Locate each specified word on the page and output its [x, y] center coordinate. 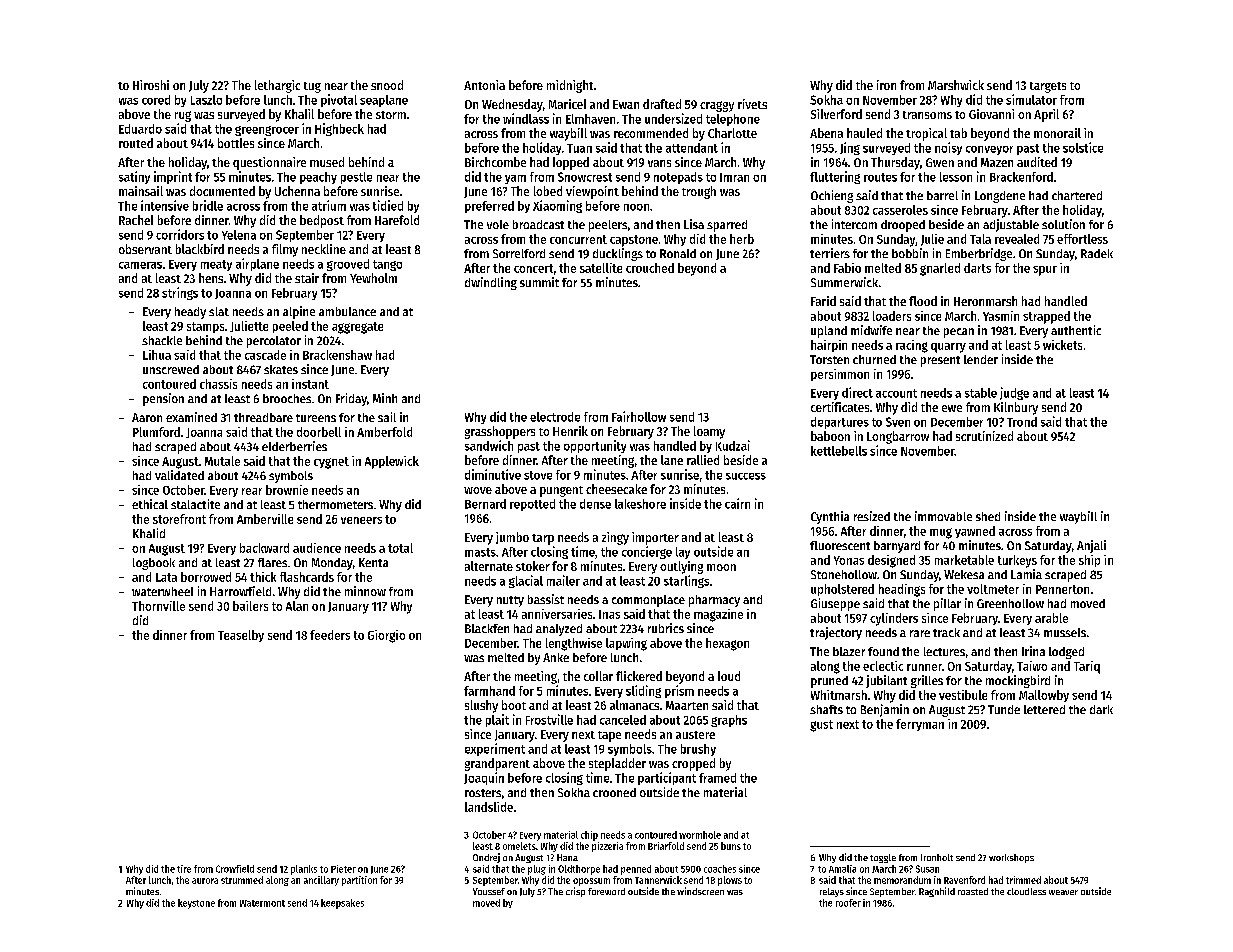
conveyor [989, 150]
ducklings [618, 254]
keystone [196, 904]
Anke [556, 657]
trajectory [836, 633]
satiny [134, 177]
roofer [848, 903]
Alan [297, 606]
